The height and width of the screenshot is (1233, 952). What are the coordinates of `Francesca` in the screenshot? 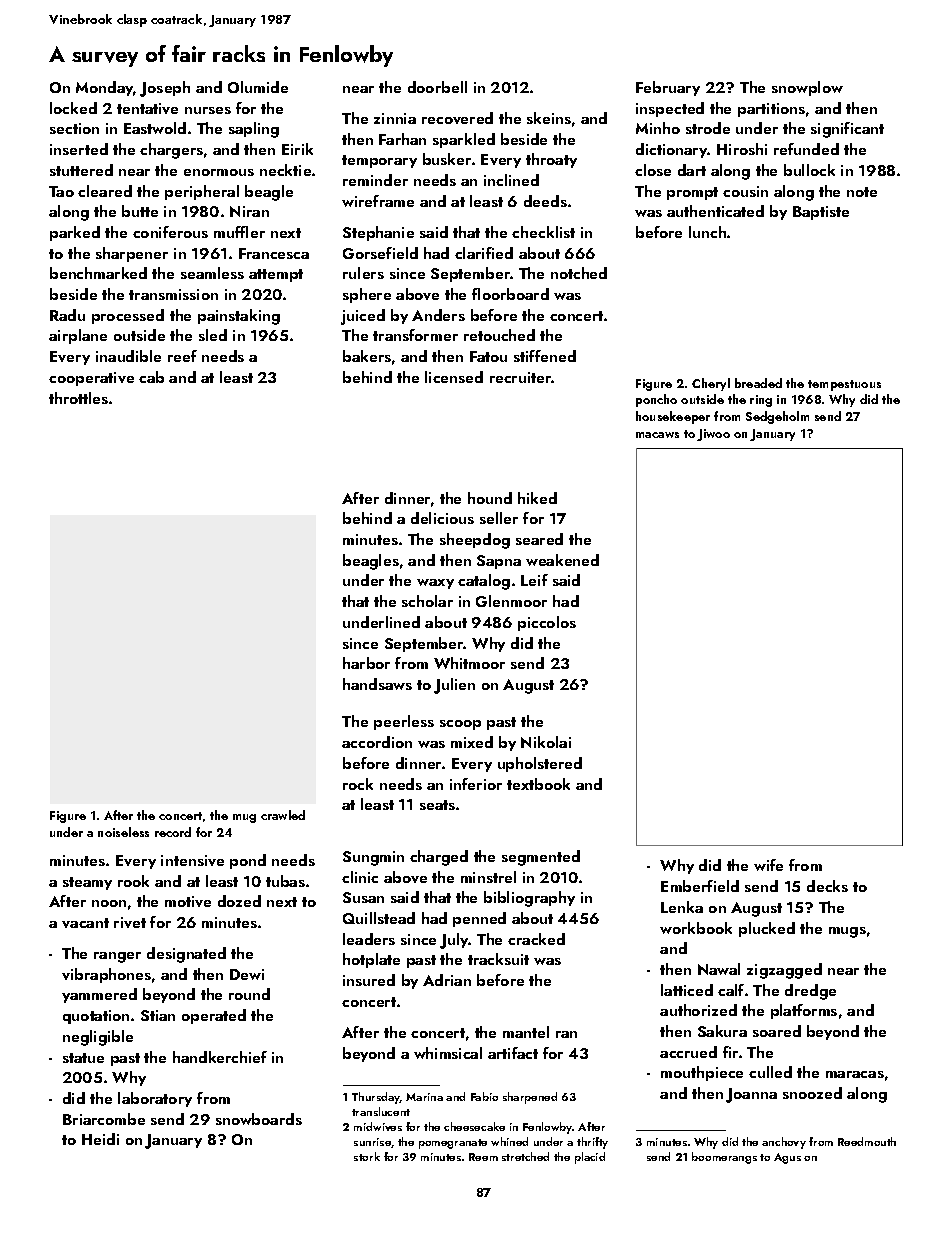 It's located at (274, 253).
